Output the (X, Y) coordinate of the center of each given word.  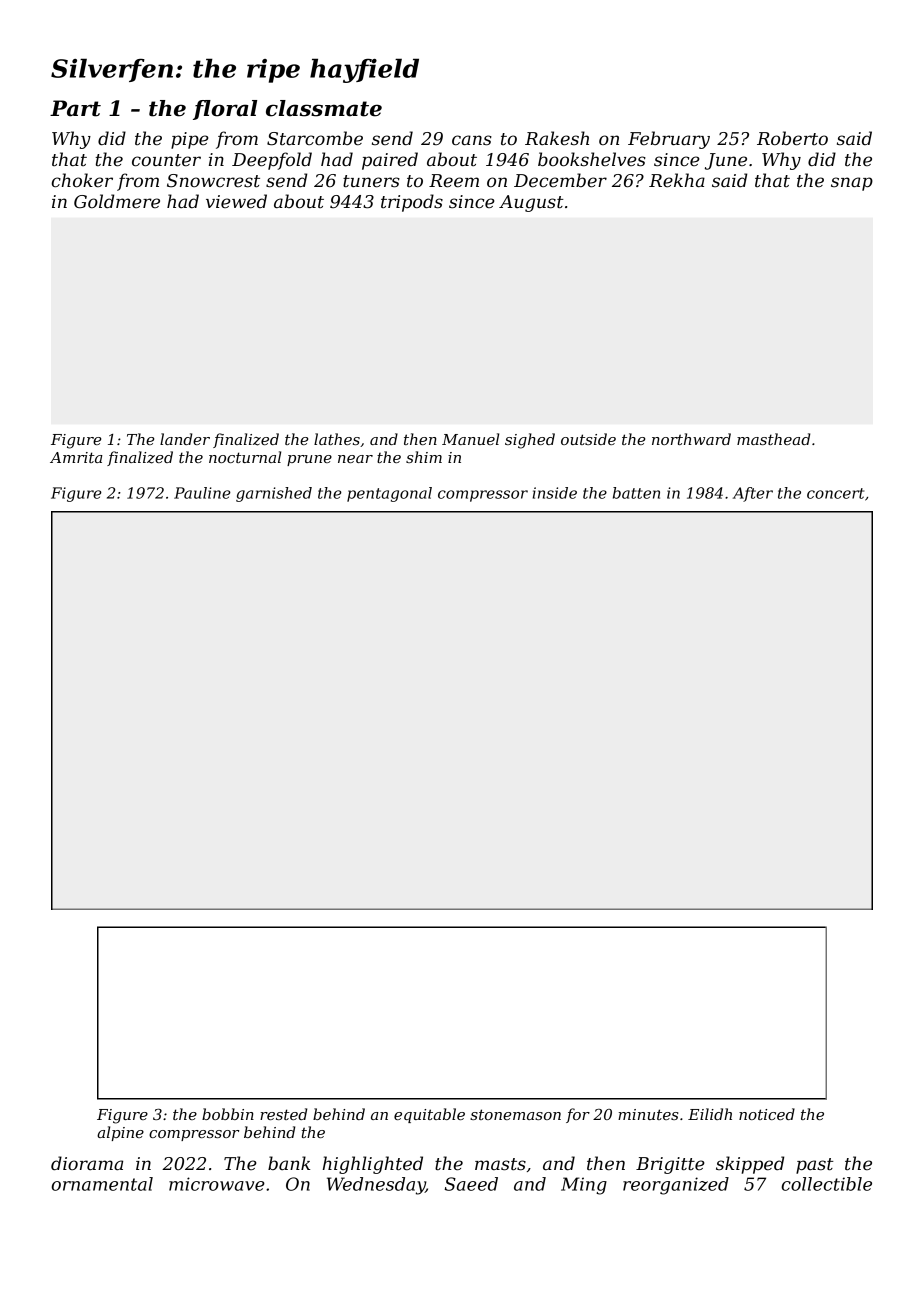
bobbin (228, 1114)
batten (636, 493)
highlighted (373, 1165)
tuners (371, 181)
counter (166, 160)
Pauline (202, 493)
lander (185, 439)
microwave (217, 1184)
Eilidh (710, 1114)
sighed (530, 441)
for (578, 1115)
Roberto (792, 138)
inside (555, 493)
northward (691, 439)
